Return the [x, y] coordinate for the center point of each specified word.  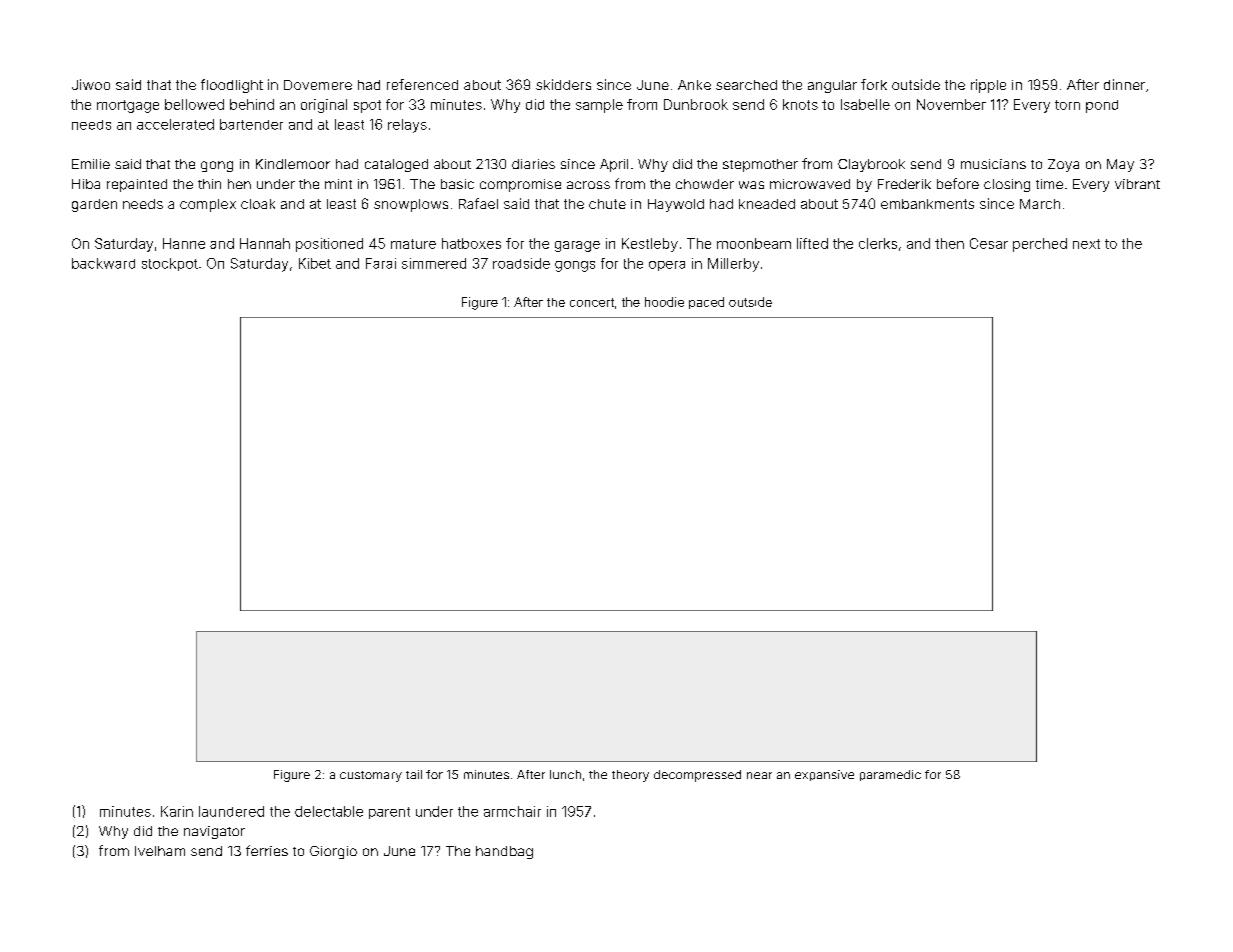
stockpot [170, 264]
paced [706, 303]
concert [592, 302]
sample [599, 106]
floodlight [232, 86]
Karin [177, 811]
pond [1102, 106]
